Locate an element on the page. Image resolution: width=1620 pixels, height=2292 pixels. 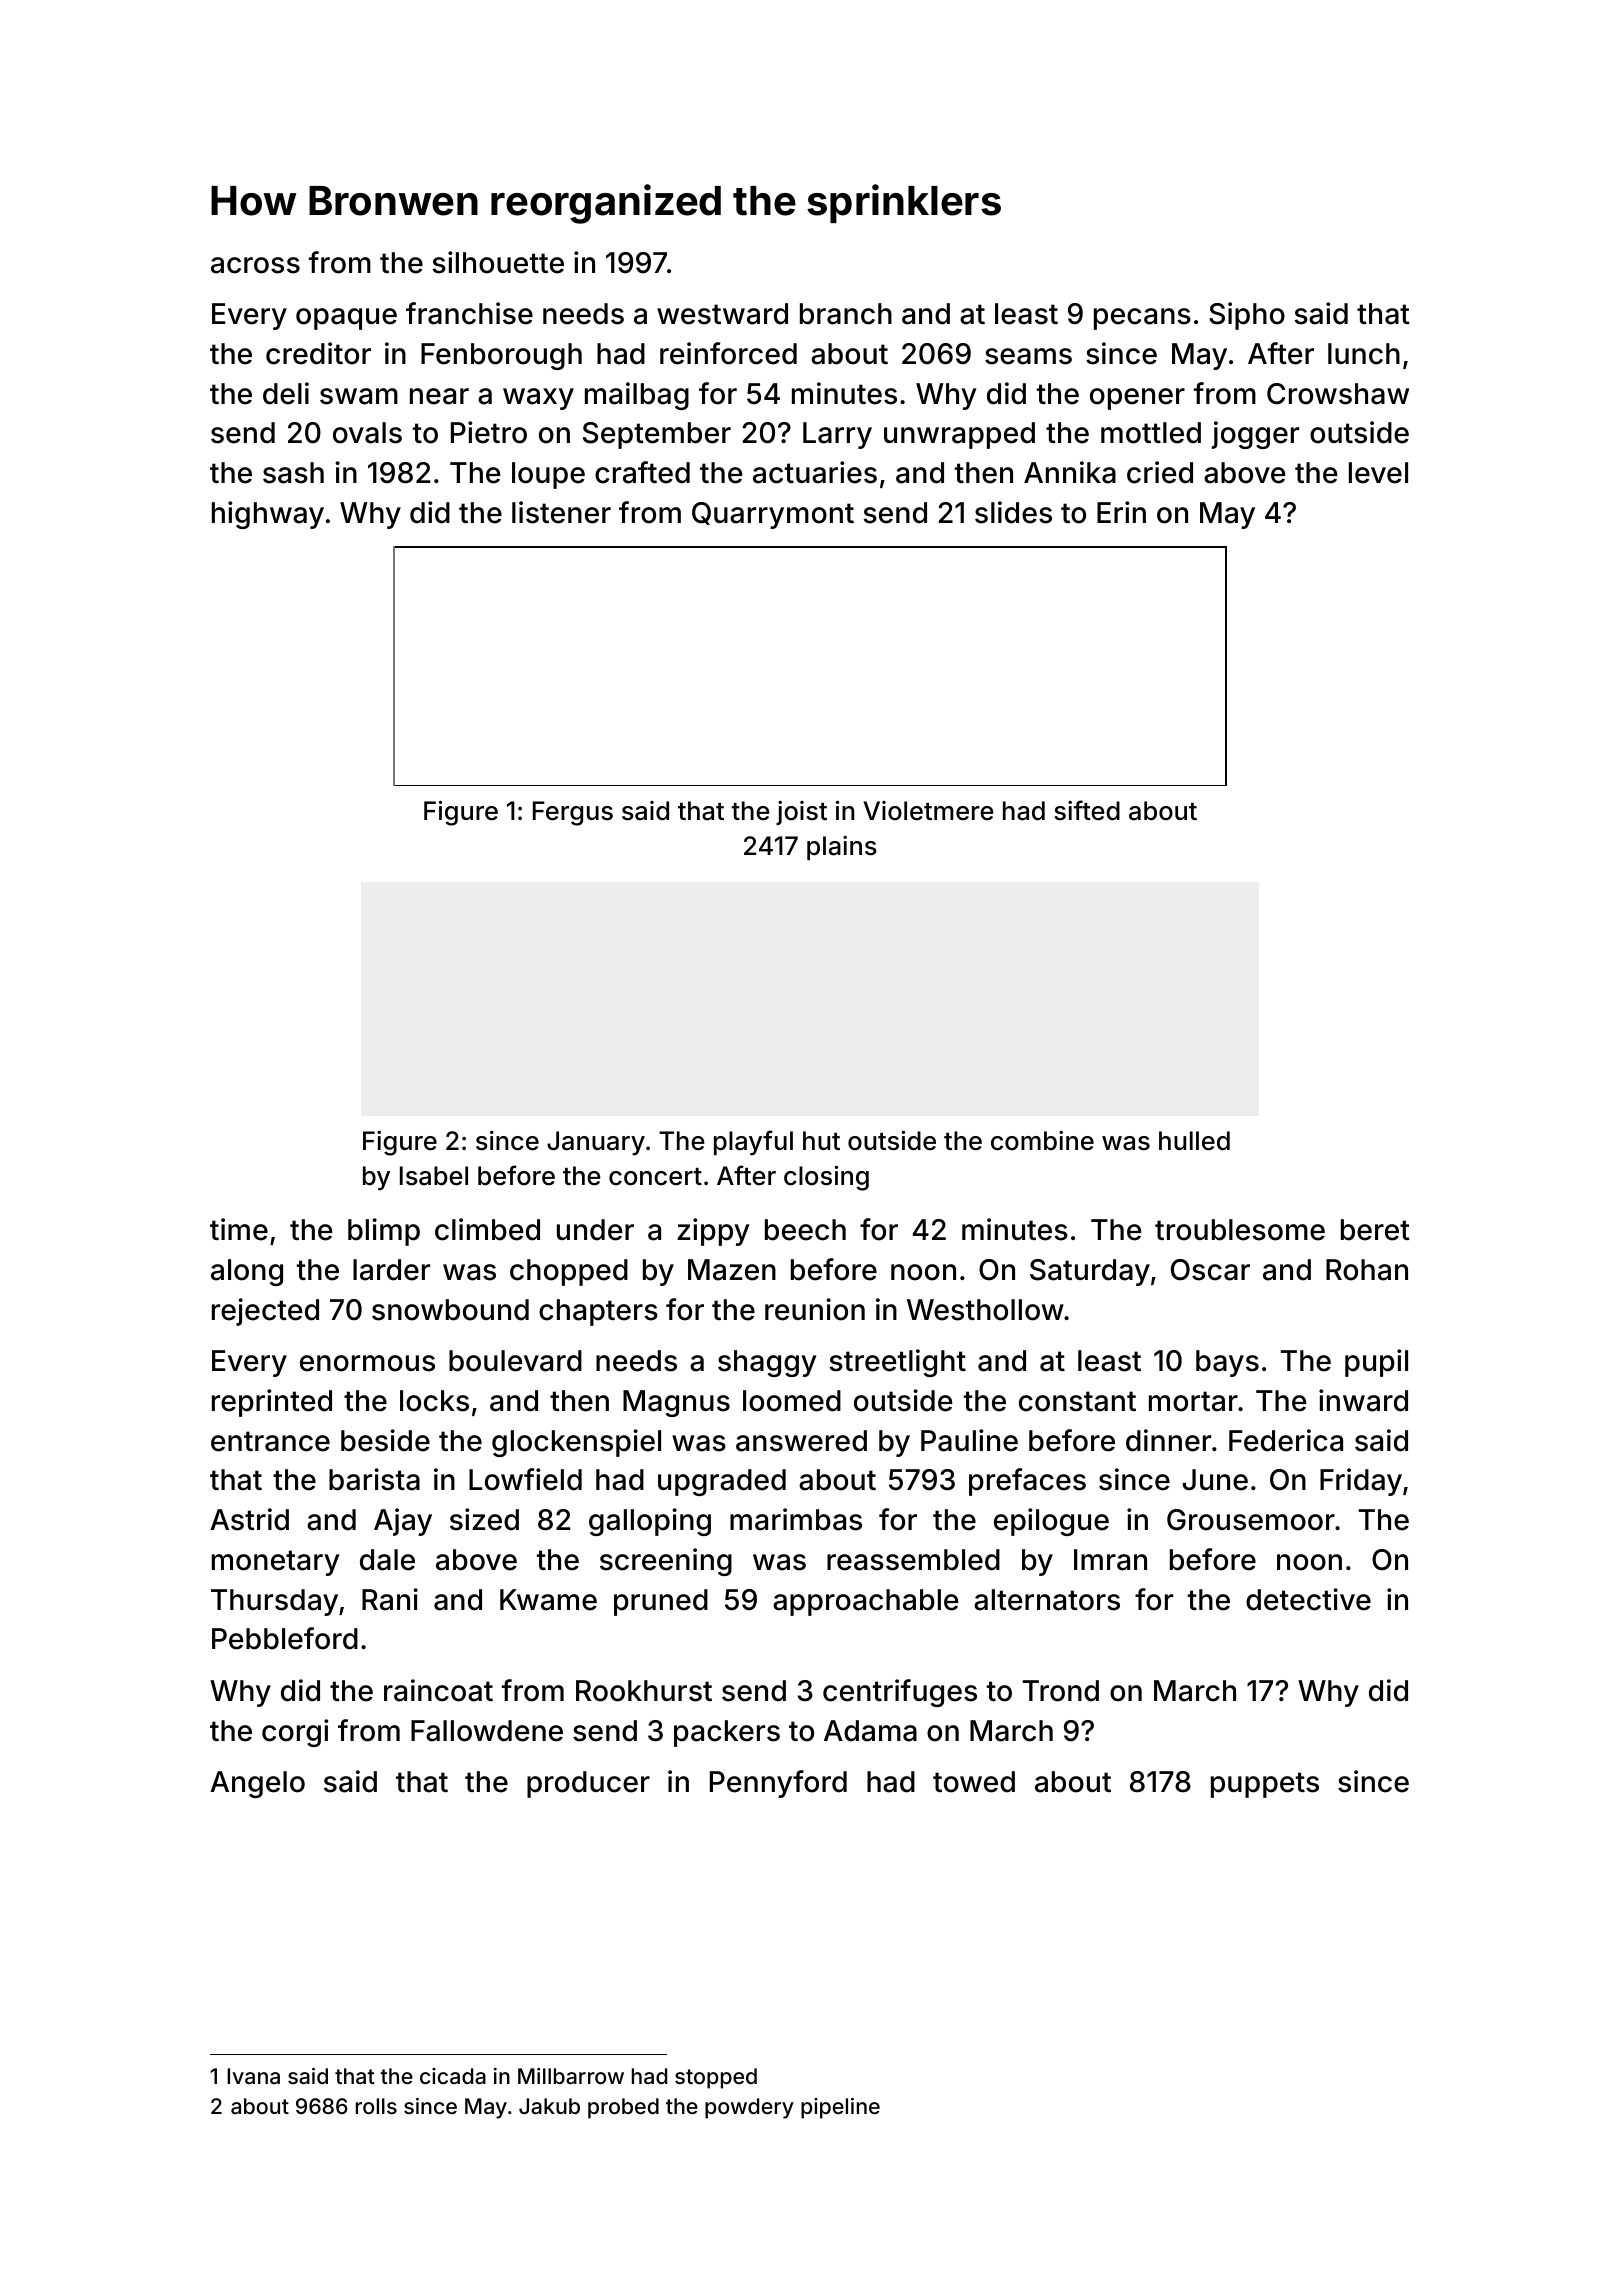
Isabel is located at coordinates (434, 1176).
